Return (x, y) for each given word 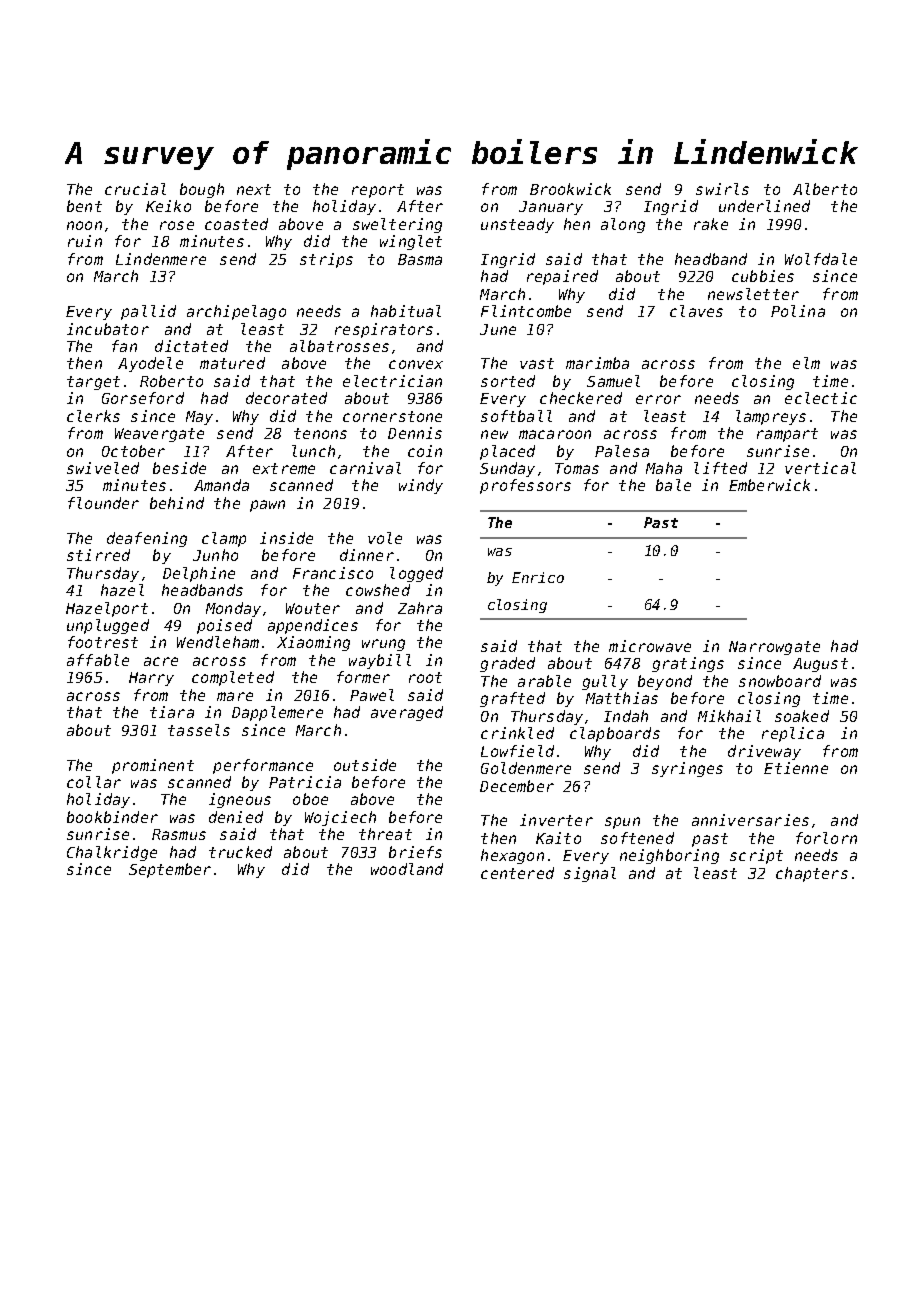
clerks (93, 416)
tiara (172, 712)
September (170, 870)
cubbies (763, 276)
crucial (135, 189)
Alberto (825, 189)
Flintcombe (526, 311)
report (378, 191)
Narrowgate (774, 648)
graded (507, 664)
